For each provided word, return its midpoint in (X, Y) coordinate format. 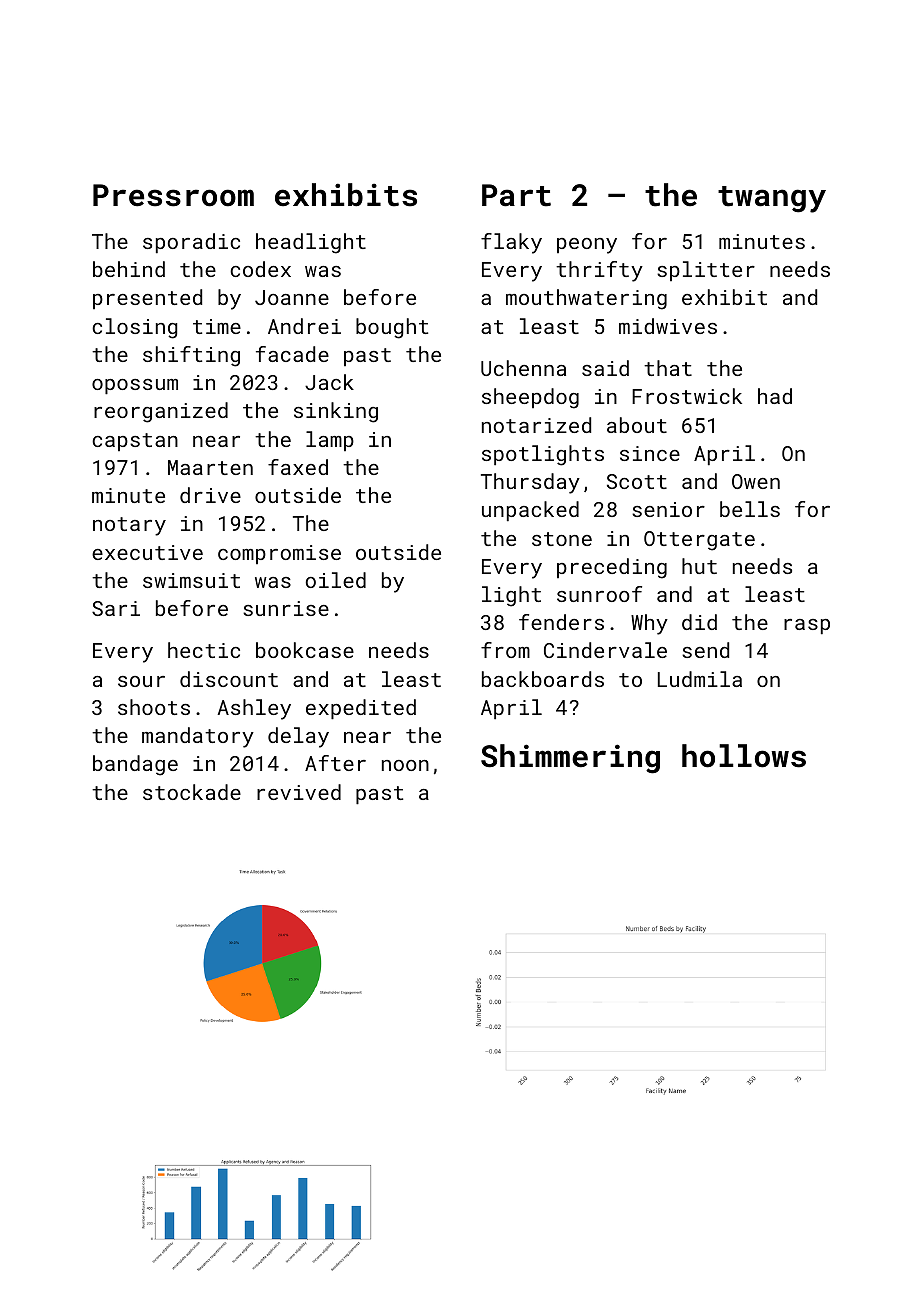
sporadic (191, 243)
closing (134, 328)
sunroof (599, 594)
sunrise (286, 608)
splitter (706, 271)
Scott (637, 481)
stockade (192, 792)
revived (299, 792)
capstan (135, 442)
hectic (204, 650)
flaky (511, 243)
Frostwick (687, 396)
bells (750, 509)
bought (392, 328)
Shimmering (570, 759)
